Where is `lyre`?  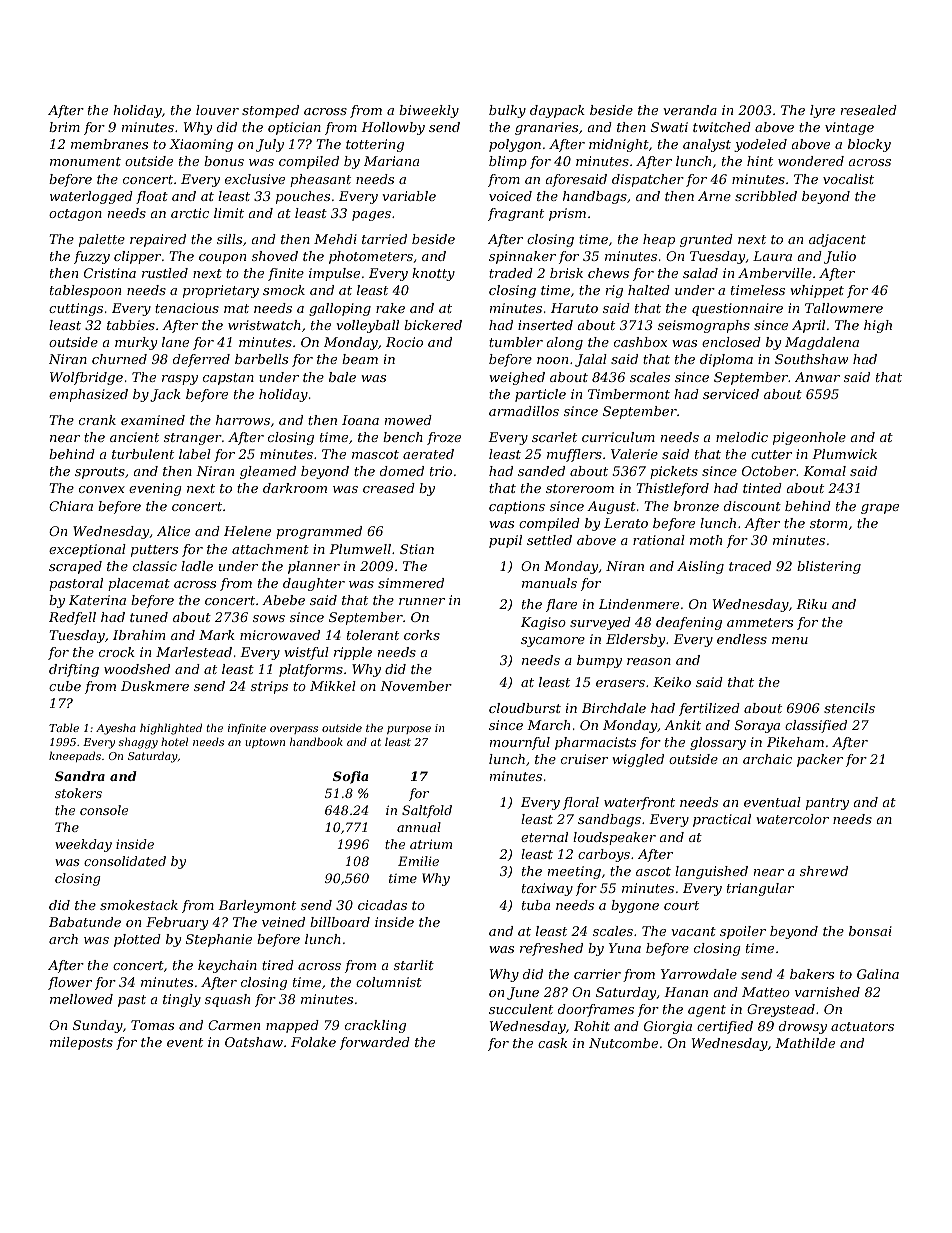
lyre is located at coordinates (822, 111).
